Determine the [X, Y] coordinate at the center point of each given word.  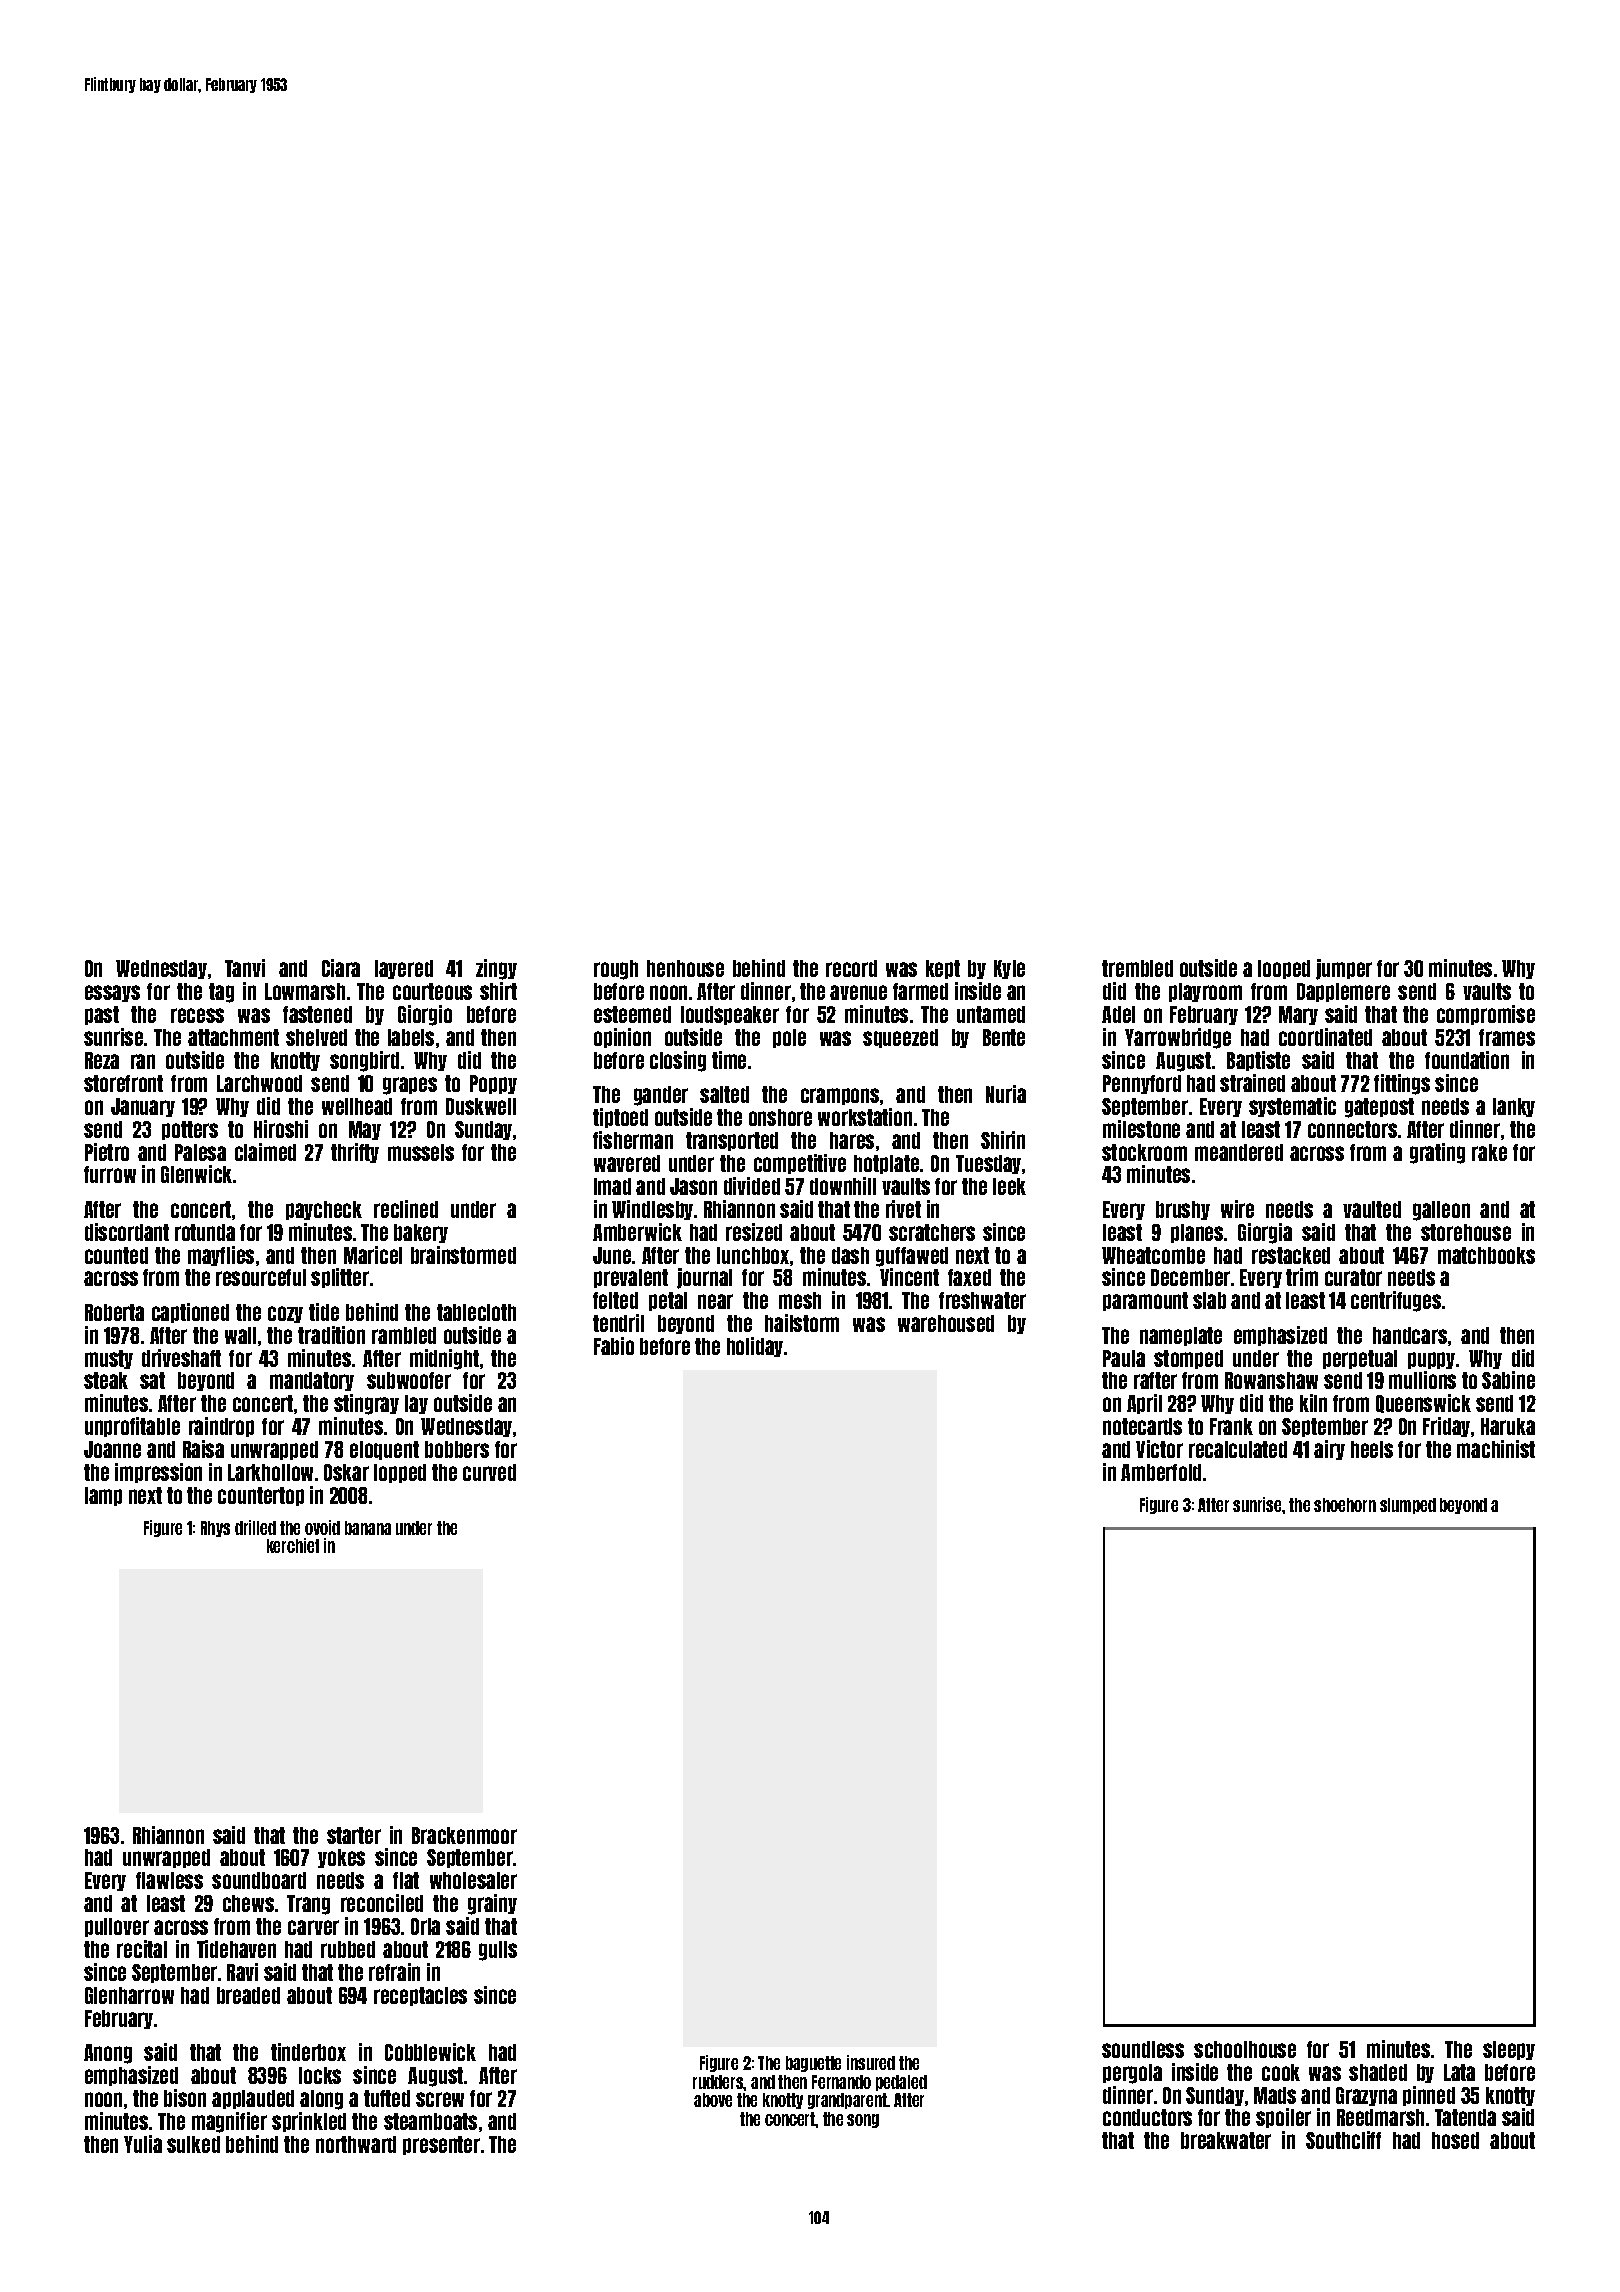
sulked [193, 2144]
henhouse [685, 968]
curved [489, 1472]
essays [112, 993]
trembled [1137, 968]
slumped [1408, 1506]
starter [354, 1835]
